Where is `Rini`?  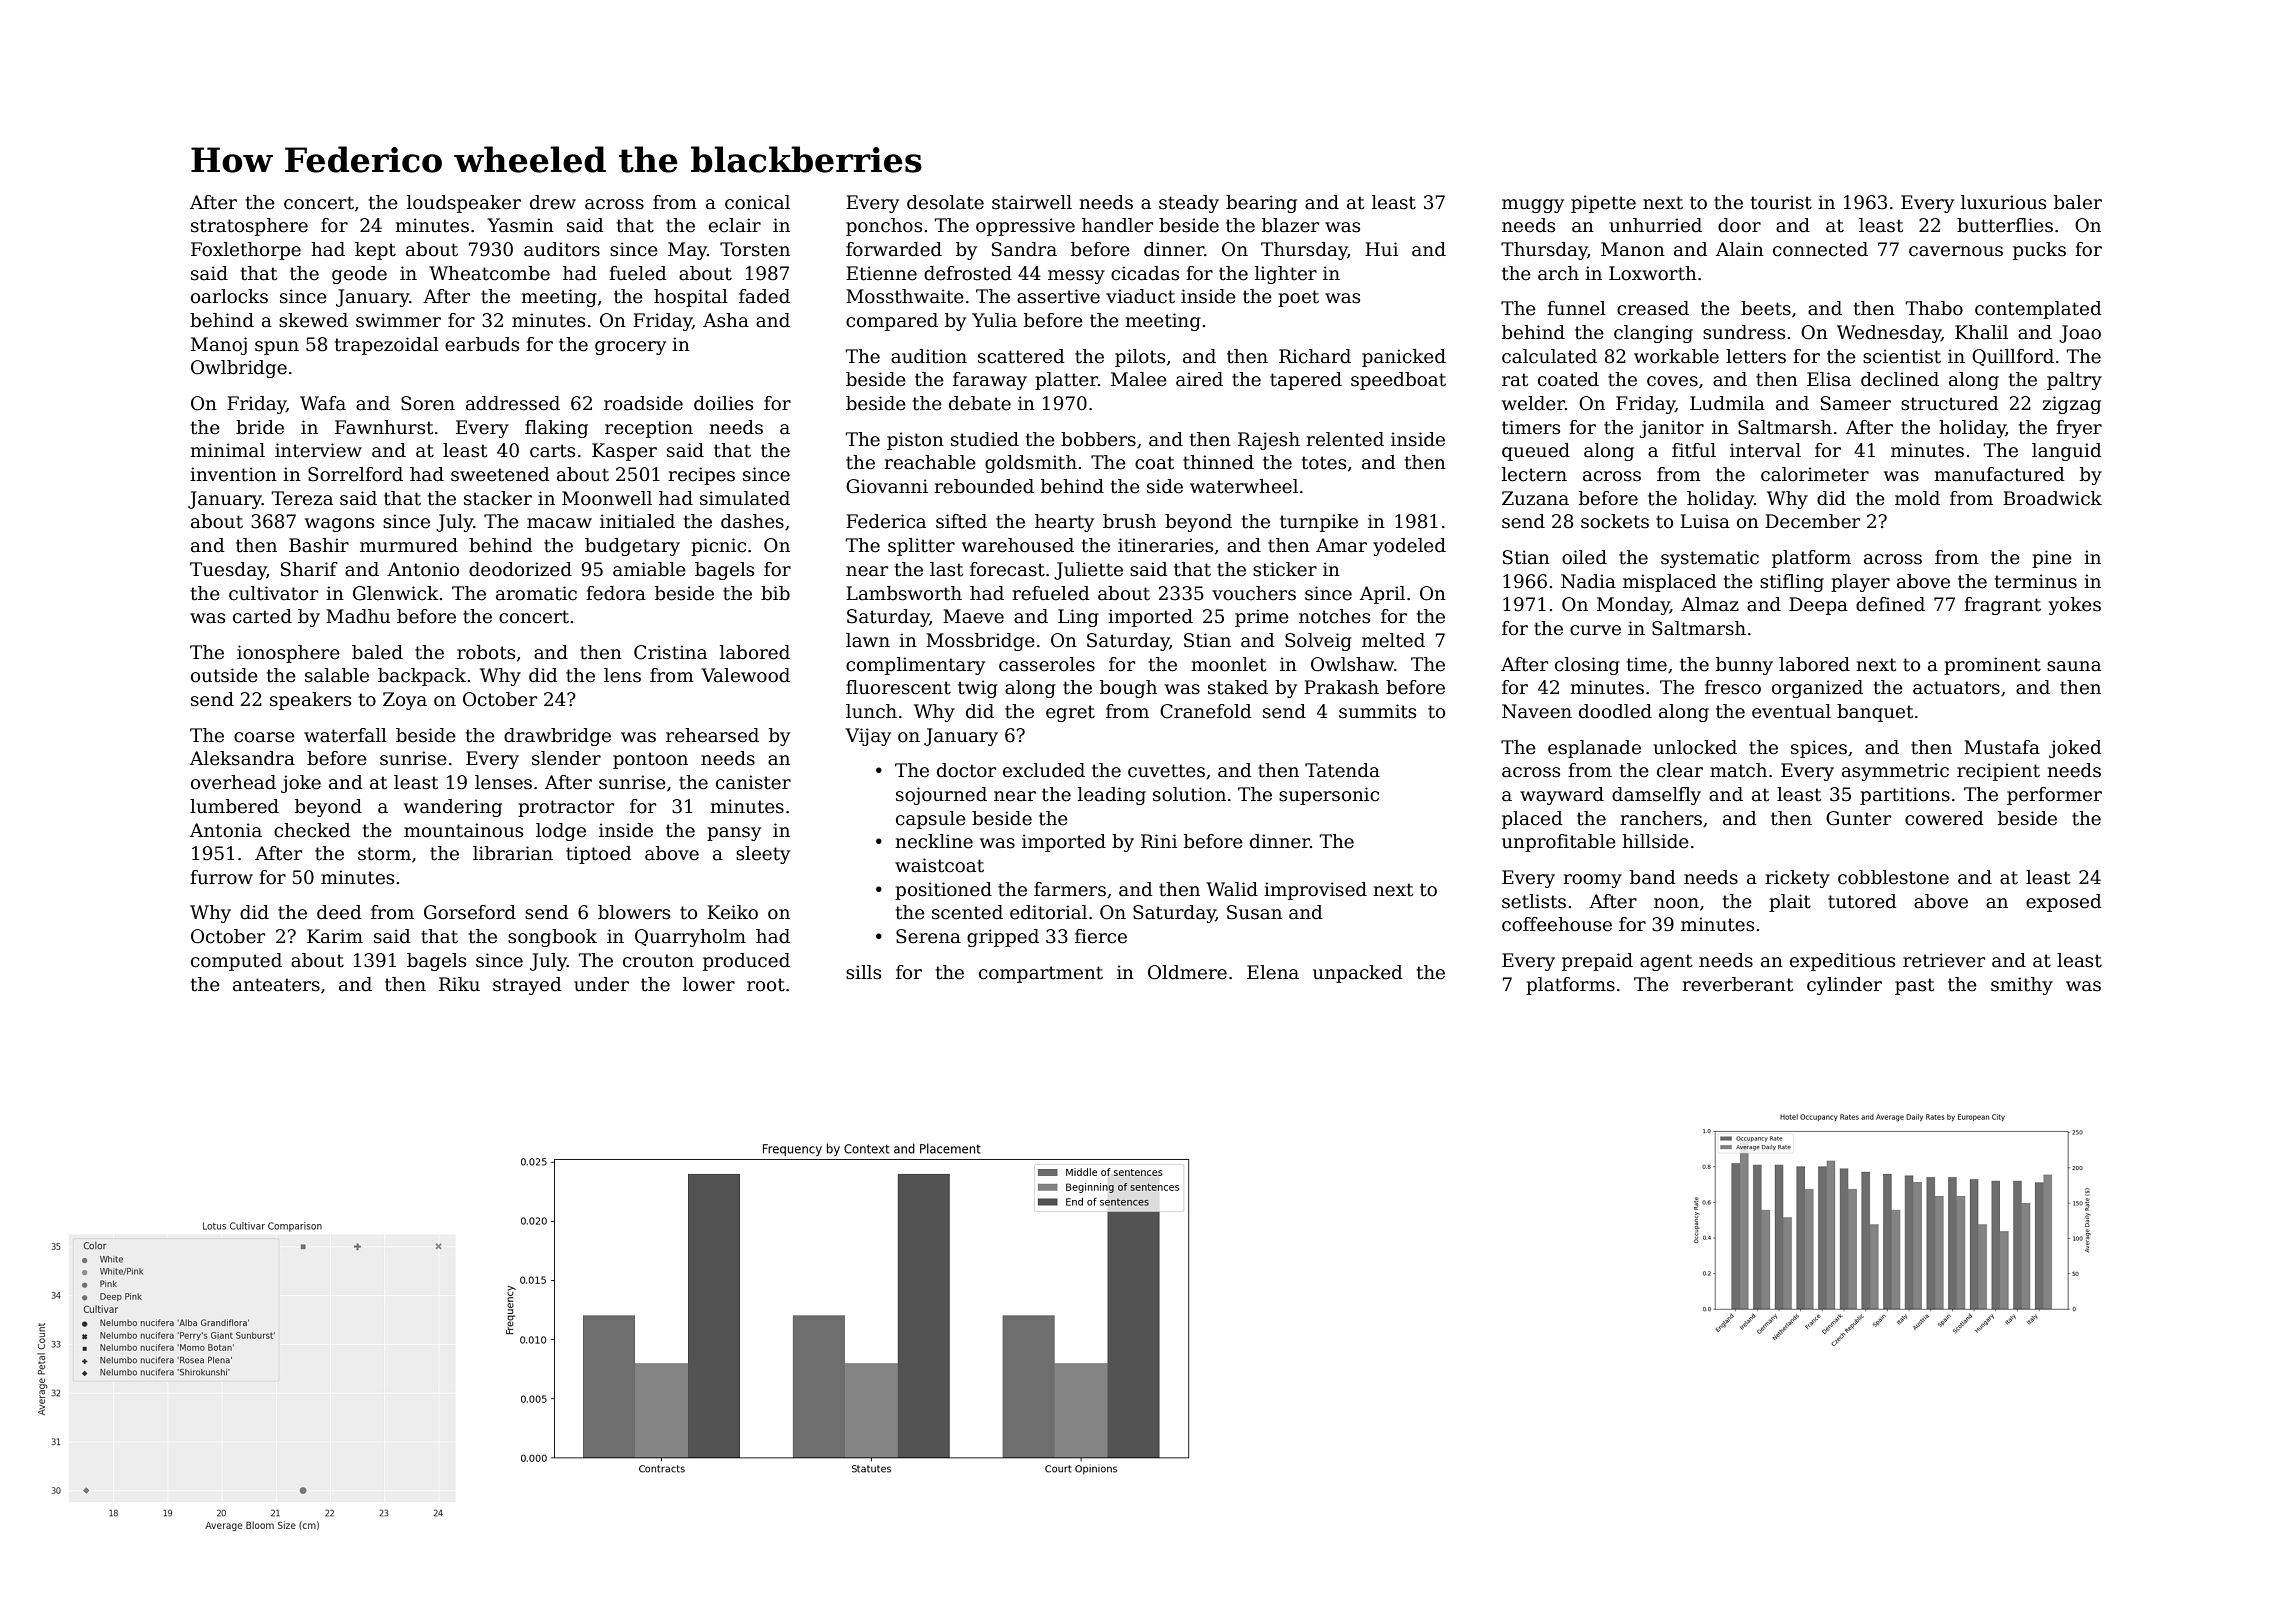 Rini is located at coordinates (1159, 841).
